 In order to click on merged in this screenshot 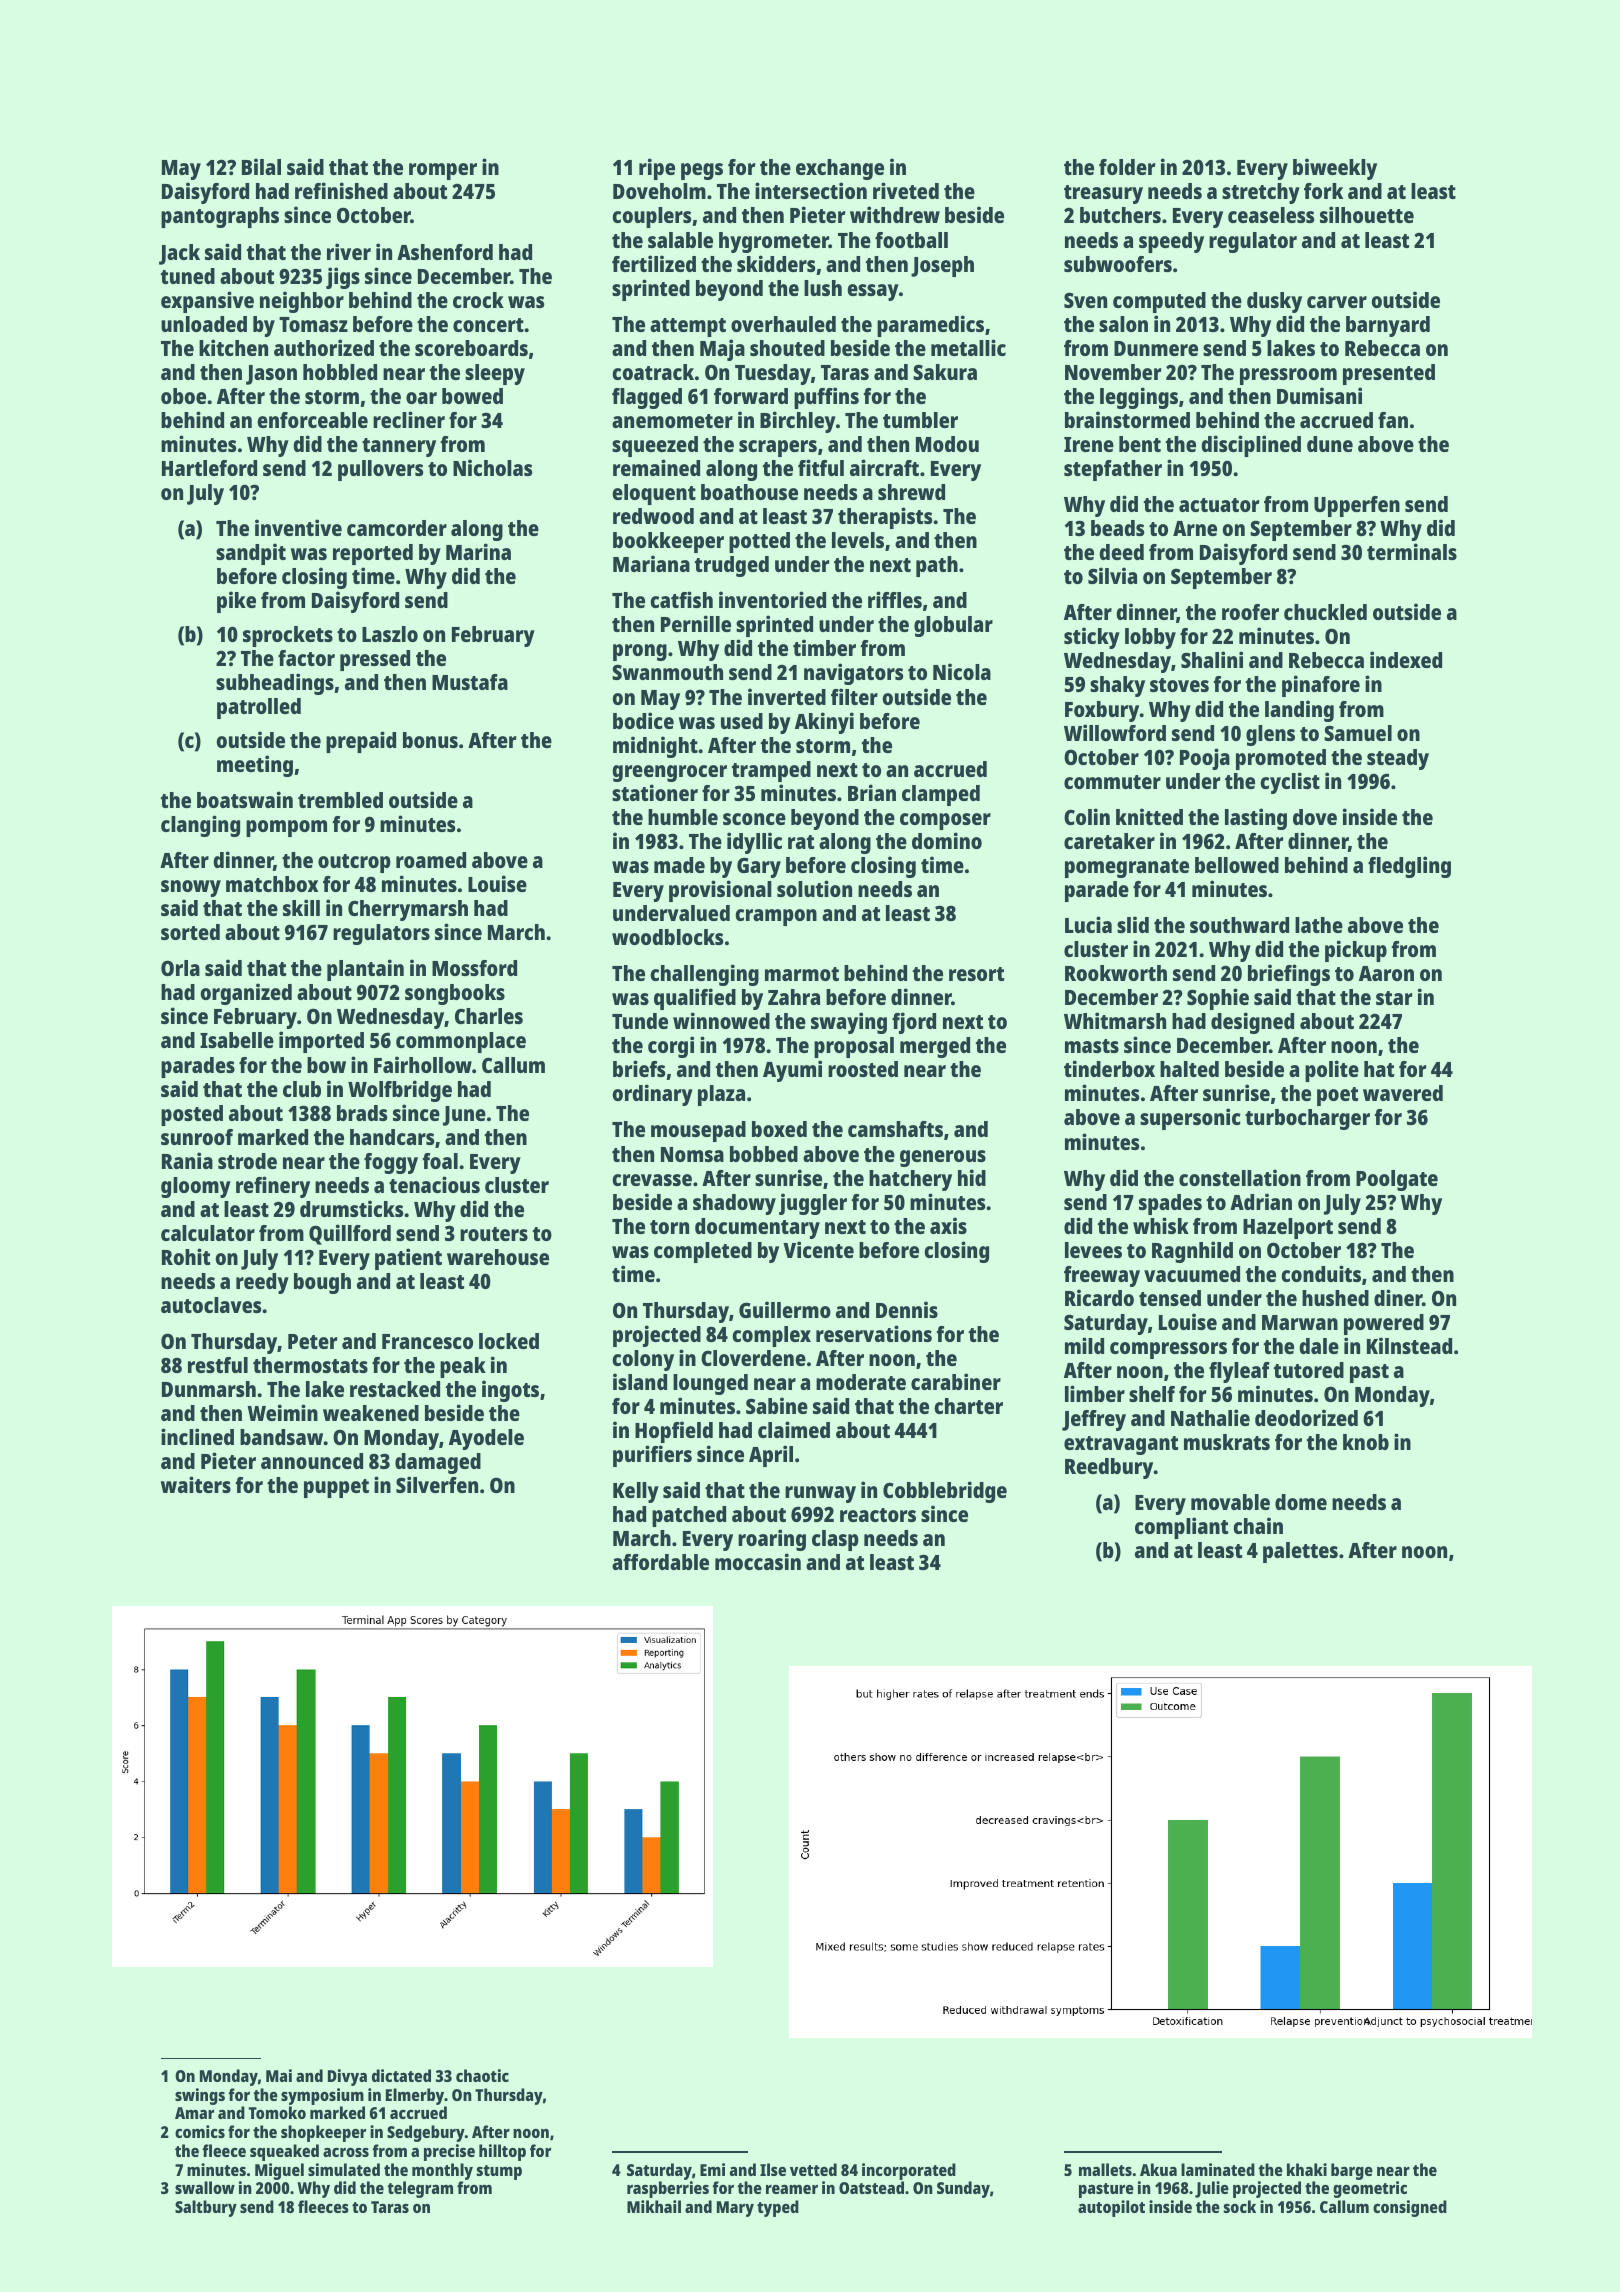, I will do `click(935, 1047)`.
